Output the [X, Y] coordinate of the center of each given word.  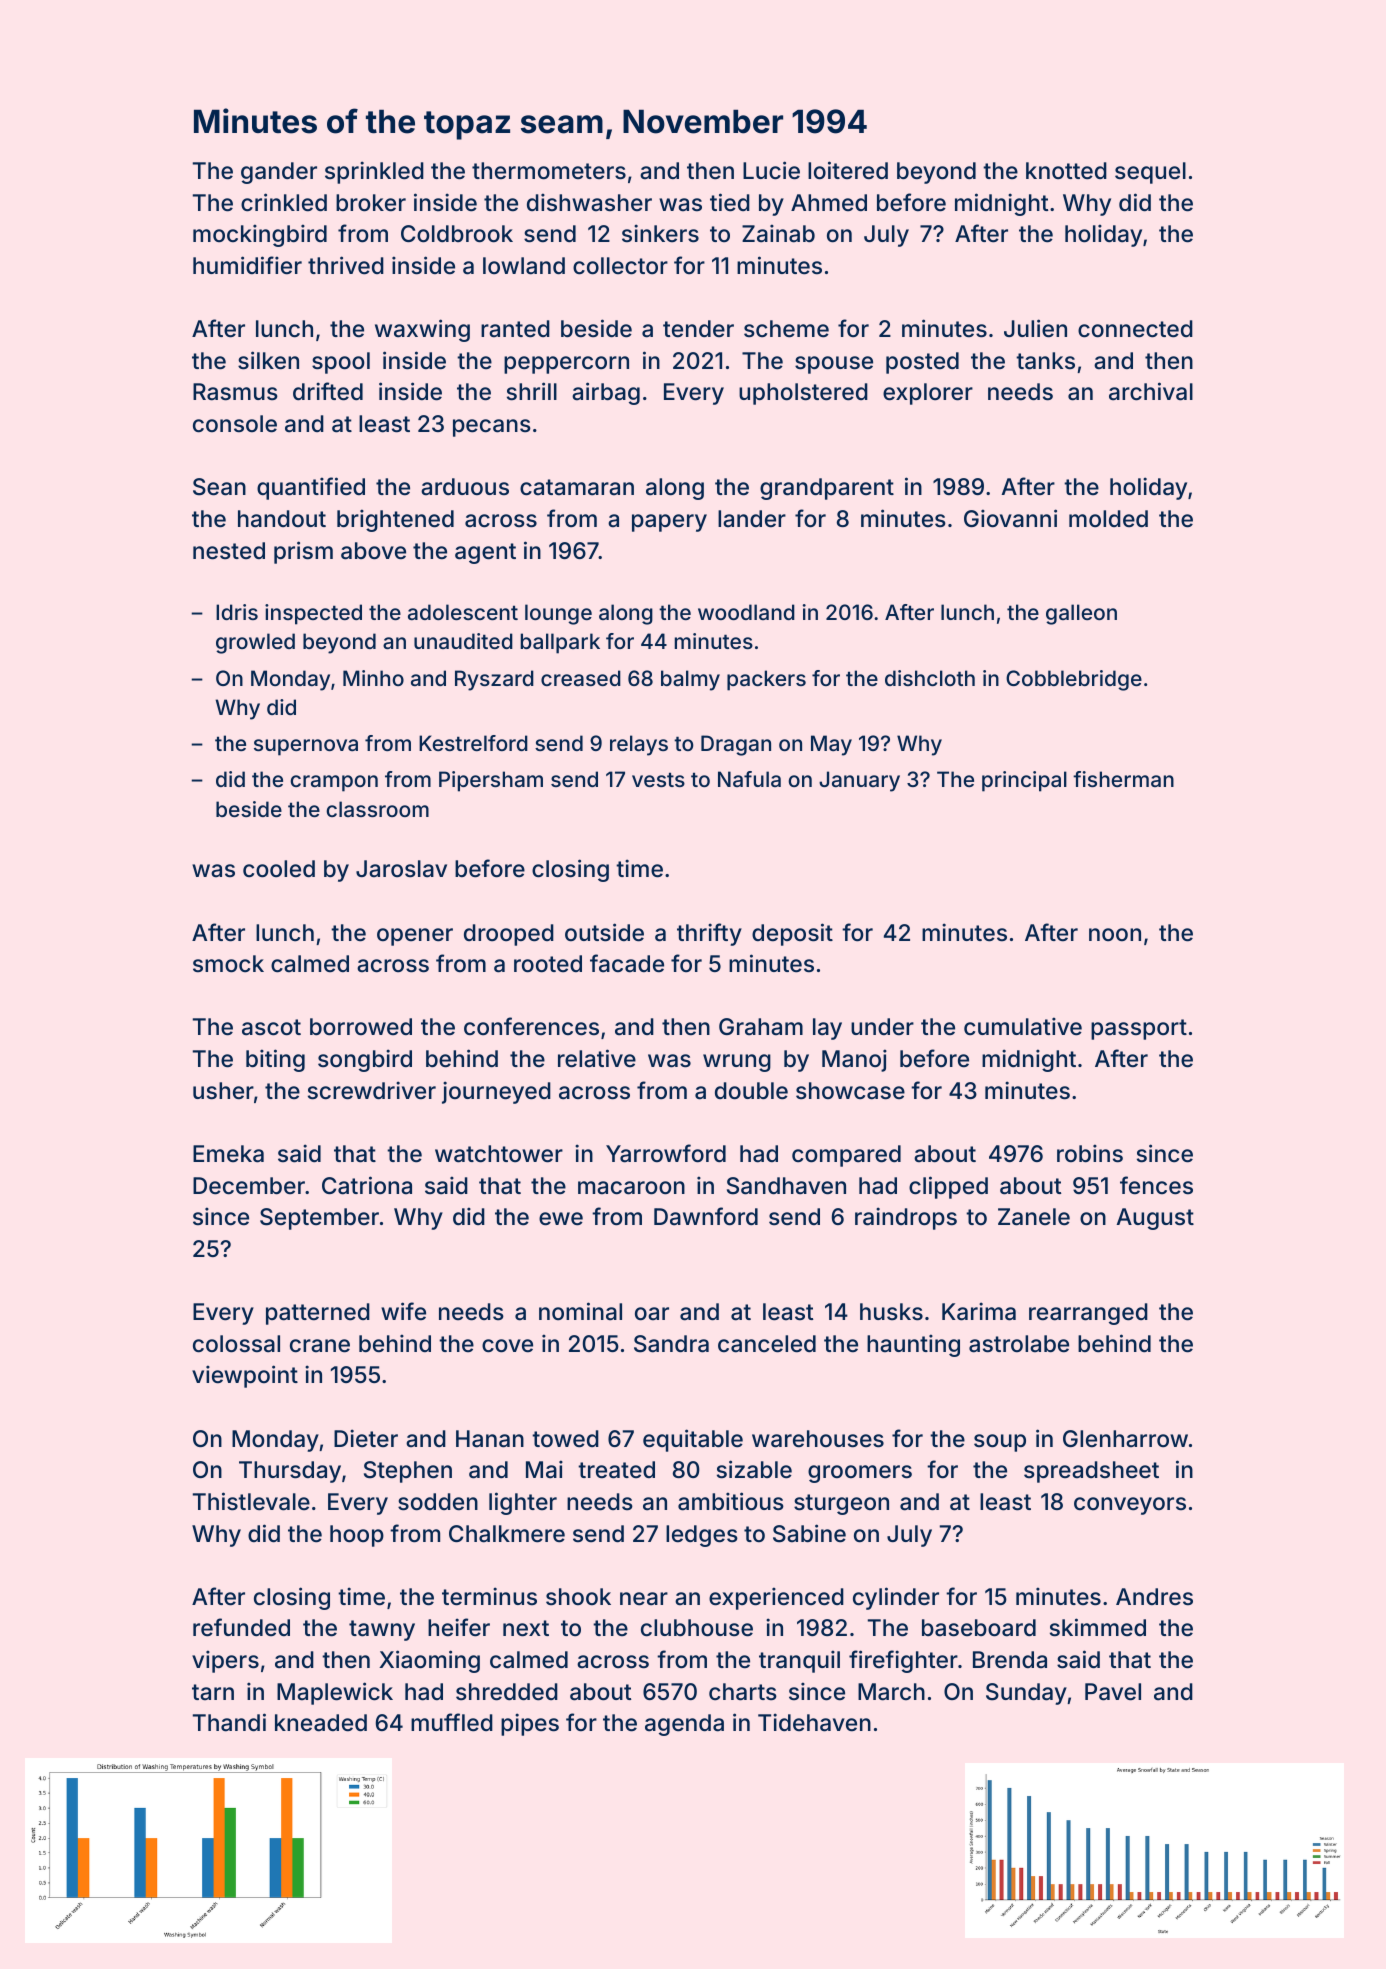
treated [616, 1470]
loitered [848, 170]
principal [1024, 781]
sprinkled [374, 172]
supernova [306, 747]
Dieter [366, 1438]
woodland [746, 612]
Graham [761, 1027]
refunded [241, 1627]
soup [1000, 1443]
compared [846, 1156]
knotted [1066, 171]
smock [228, 964]
